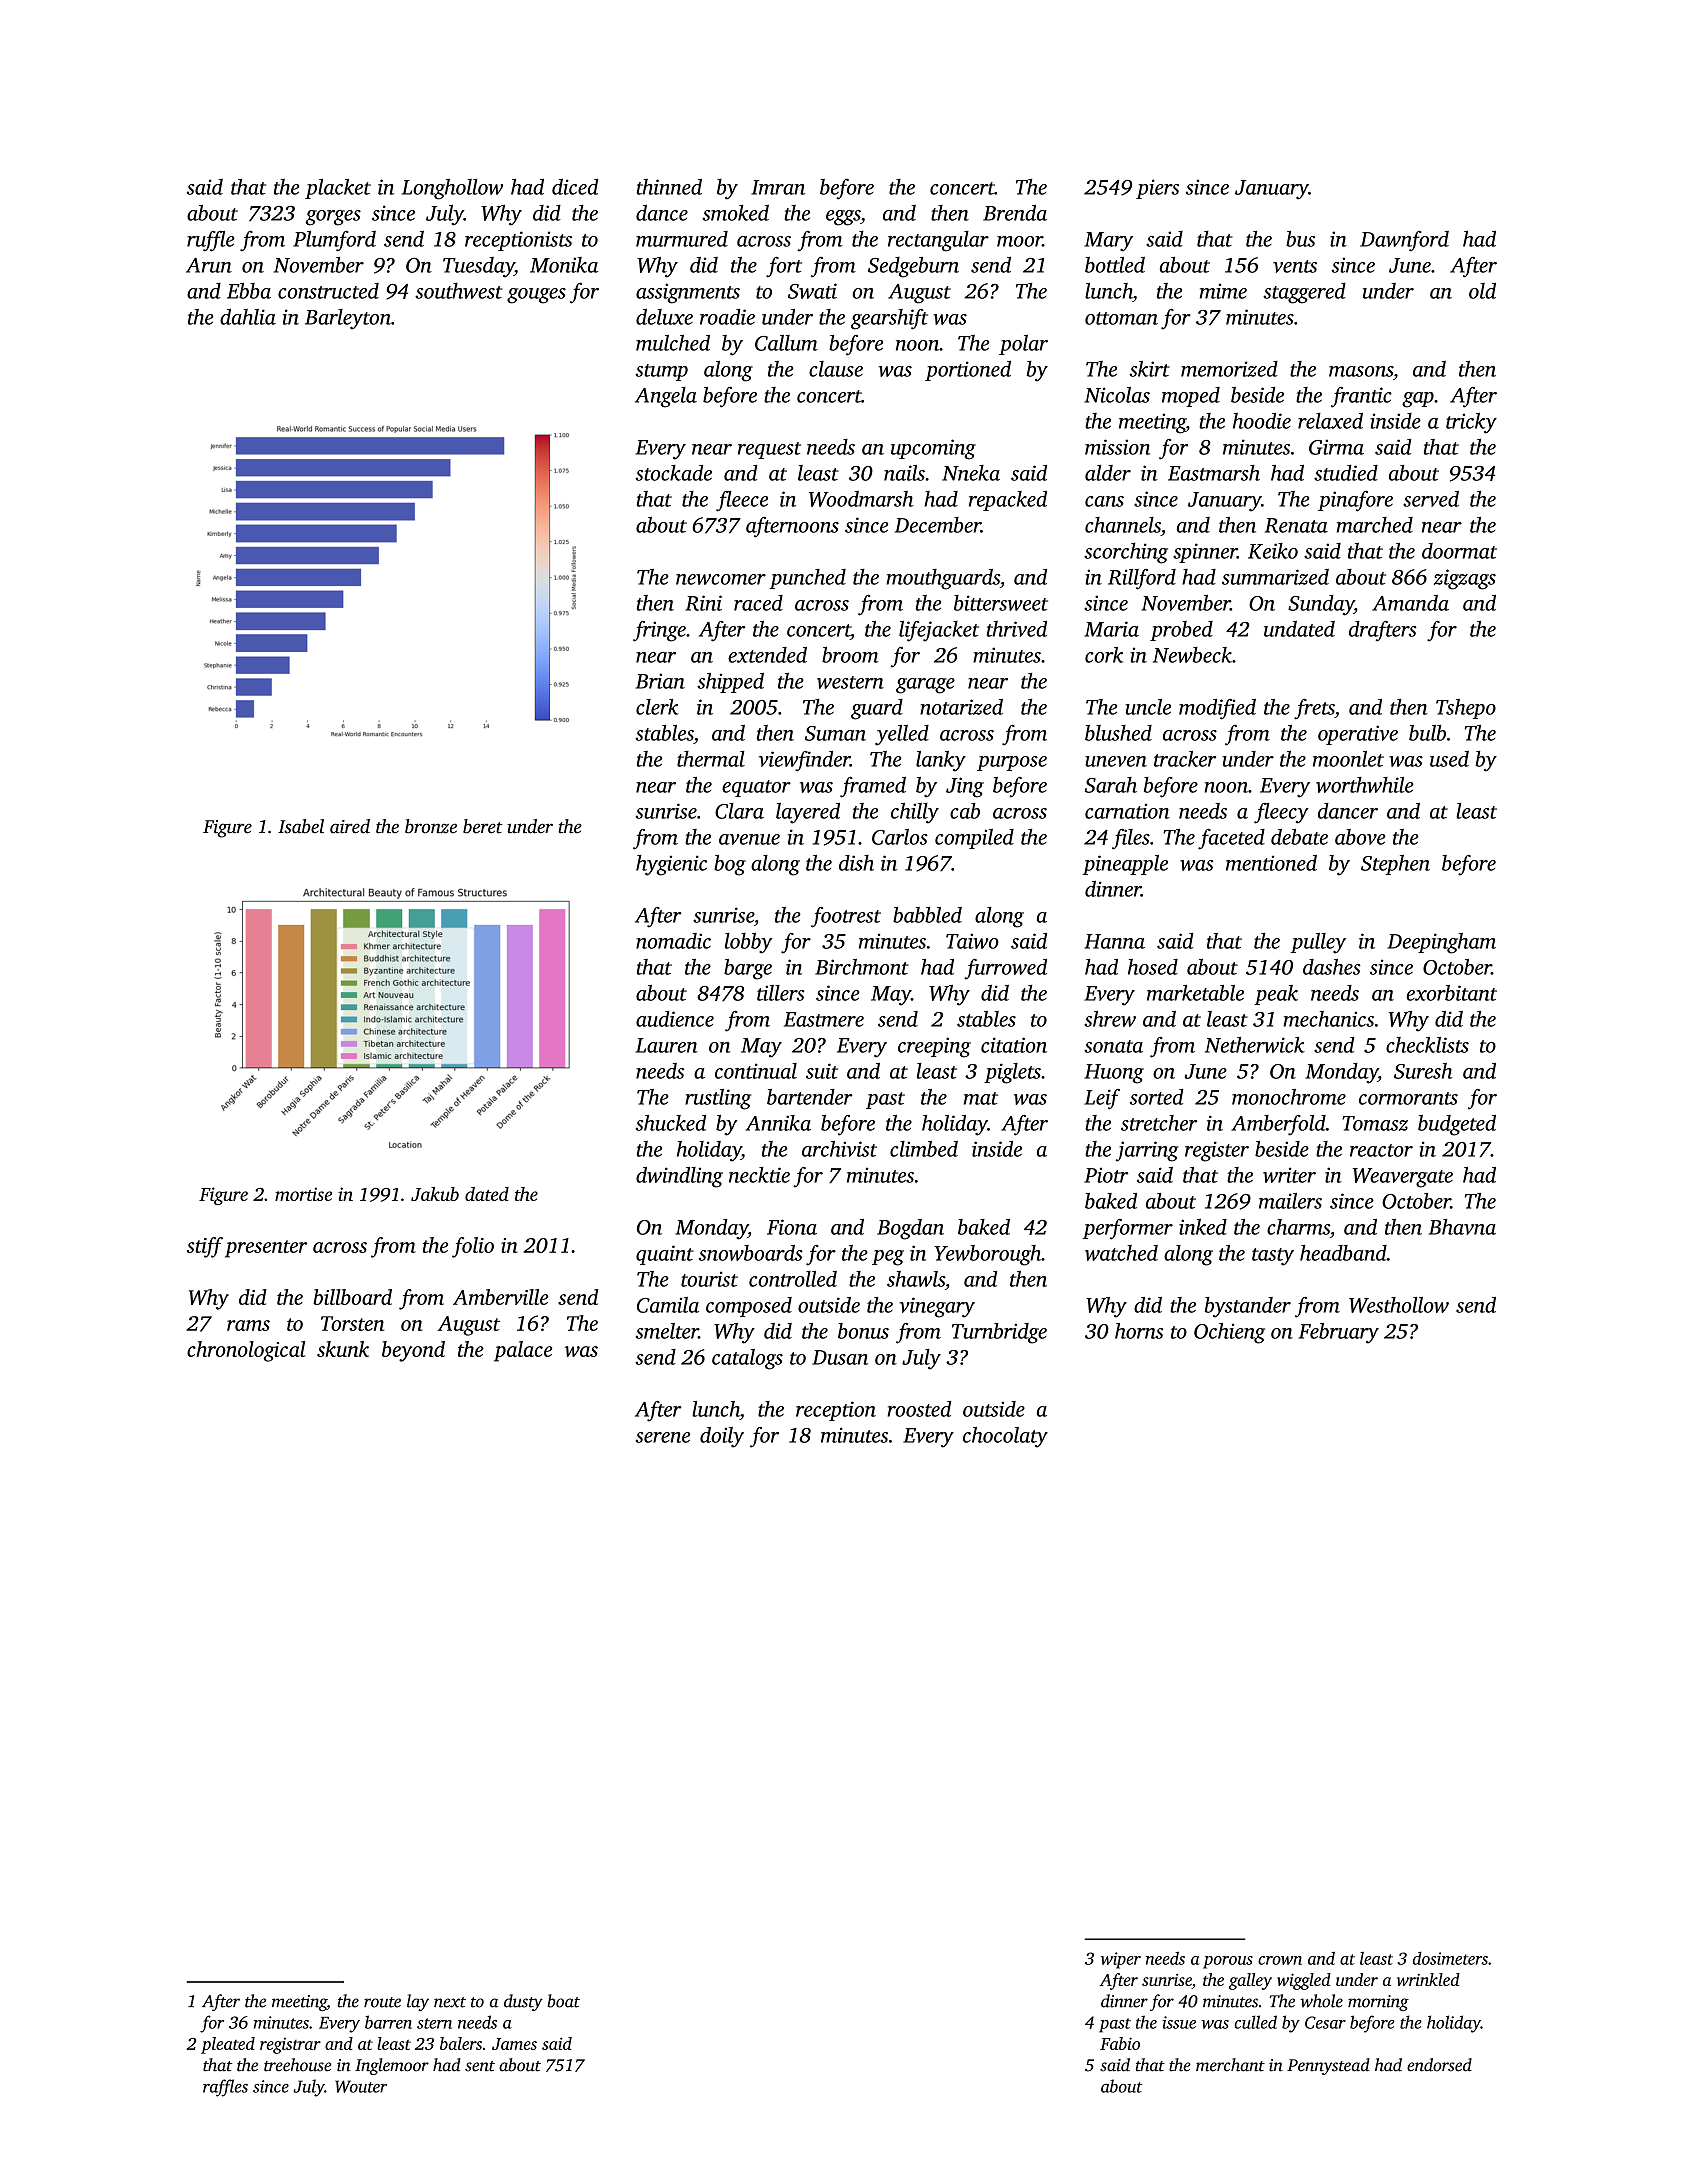 Image resolution: width=1683 pixels, height=2178 pixels. I want to click on bartender, so click(810, 1097).
